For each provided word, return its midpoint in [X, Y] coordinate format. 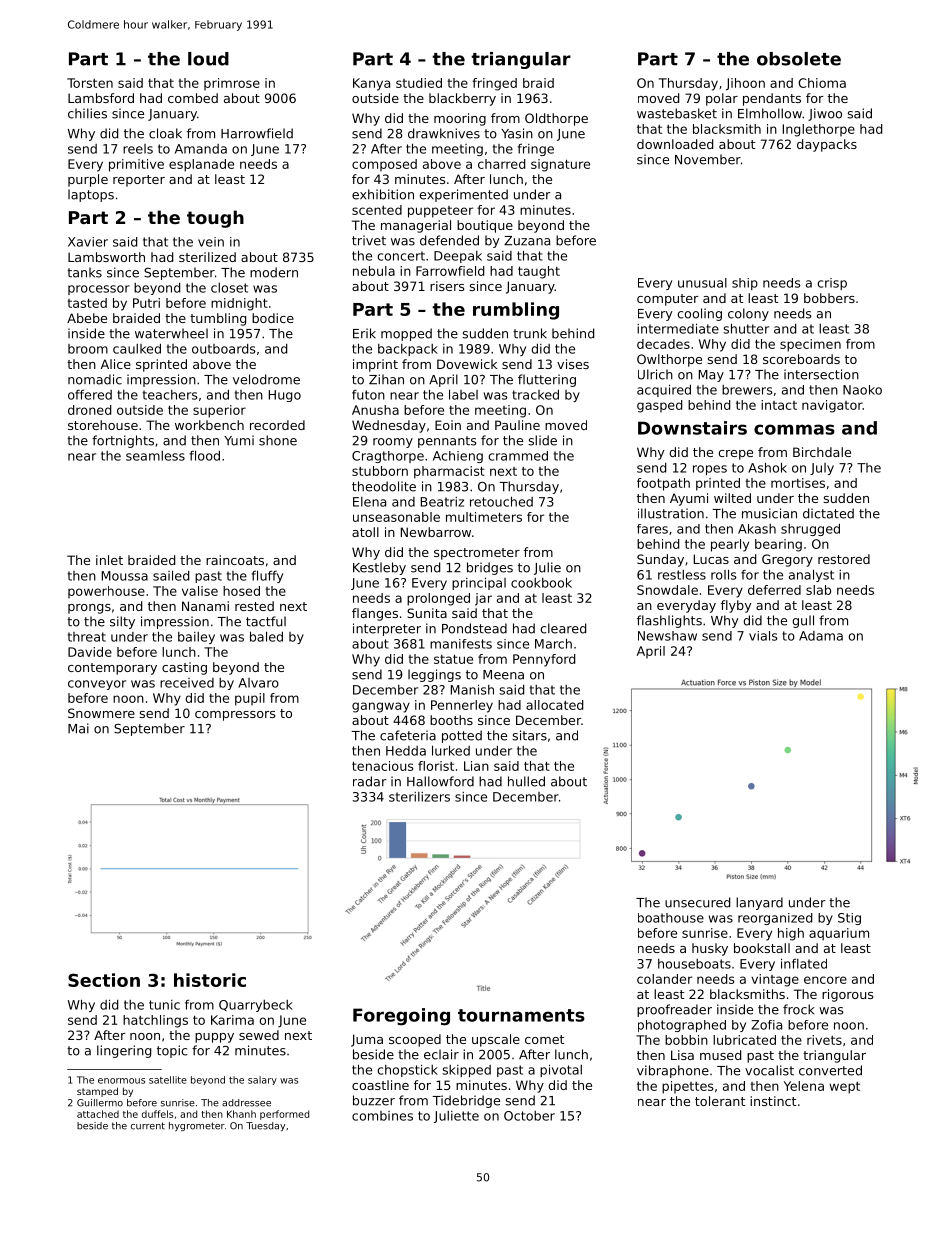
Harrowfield [257, 133]
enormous [121, 1081]
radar [369, 781]
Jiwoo [825, 114]
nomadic [95, 379]
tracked [535, 394]
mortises [798, 483]
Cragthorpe [388, 457]
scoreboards [801, 359]
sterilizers [419, 797]
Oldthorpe [556, 119]
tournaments [521, 1015]
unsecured [697, 902]
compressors [235, 716]
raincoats [235, 560]
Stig [849, 919]
